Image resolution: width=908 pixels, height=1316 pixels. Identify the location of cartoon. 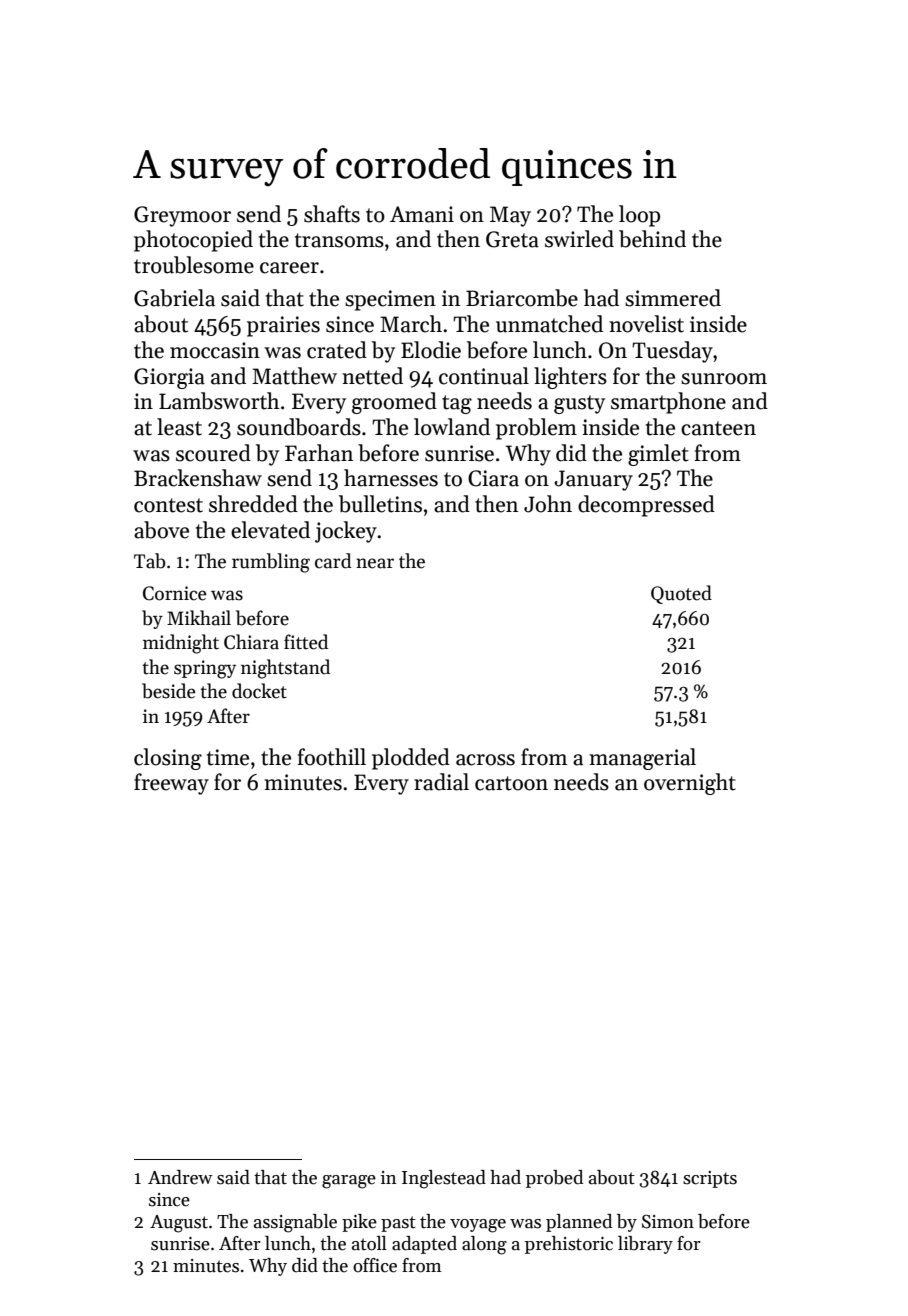
(511, 783).
